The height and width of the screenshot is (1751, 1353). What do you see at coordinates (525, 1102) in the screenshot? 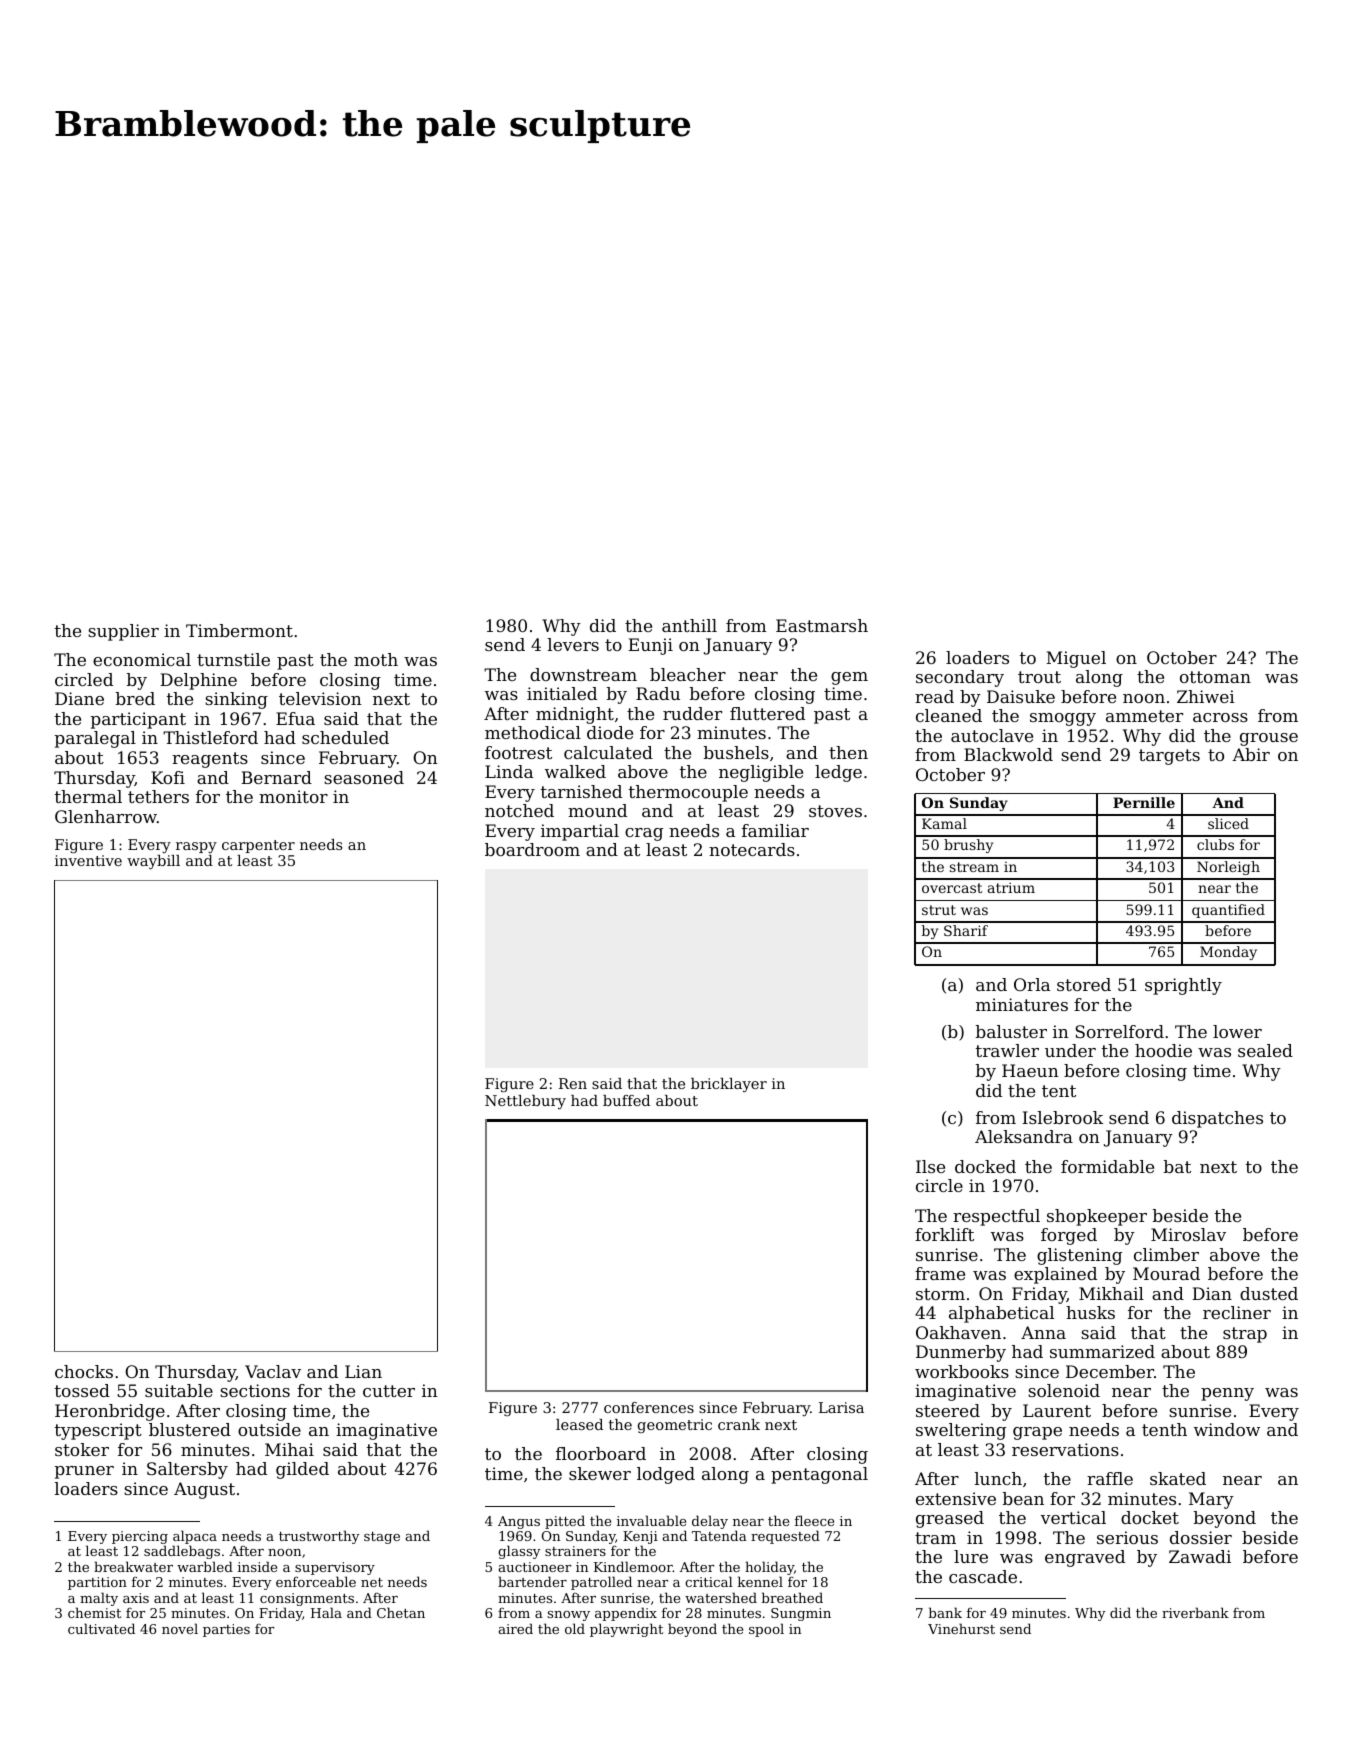
I see `Nettlebury` at bounding box center [525, 1102].
